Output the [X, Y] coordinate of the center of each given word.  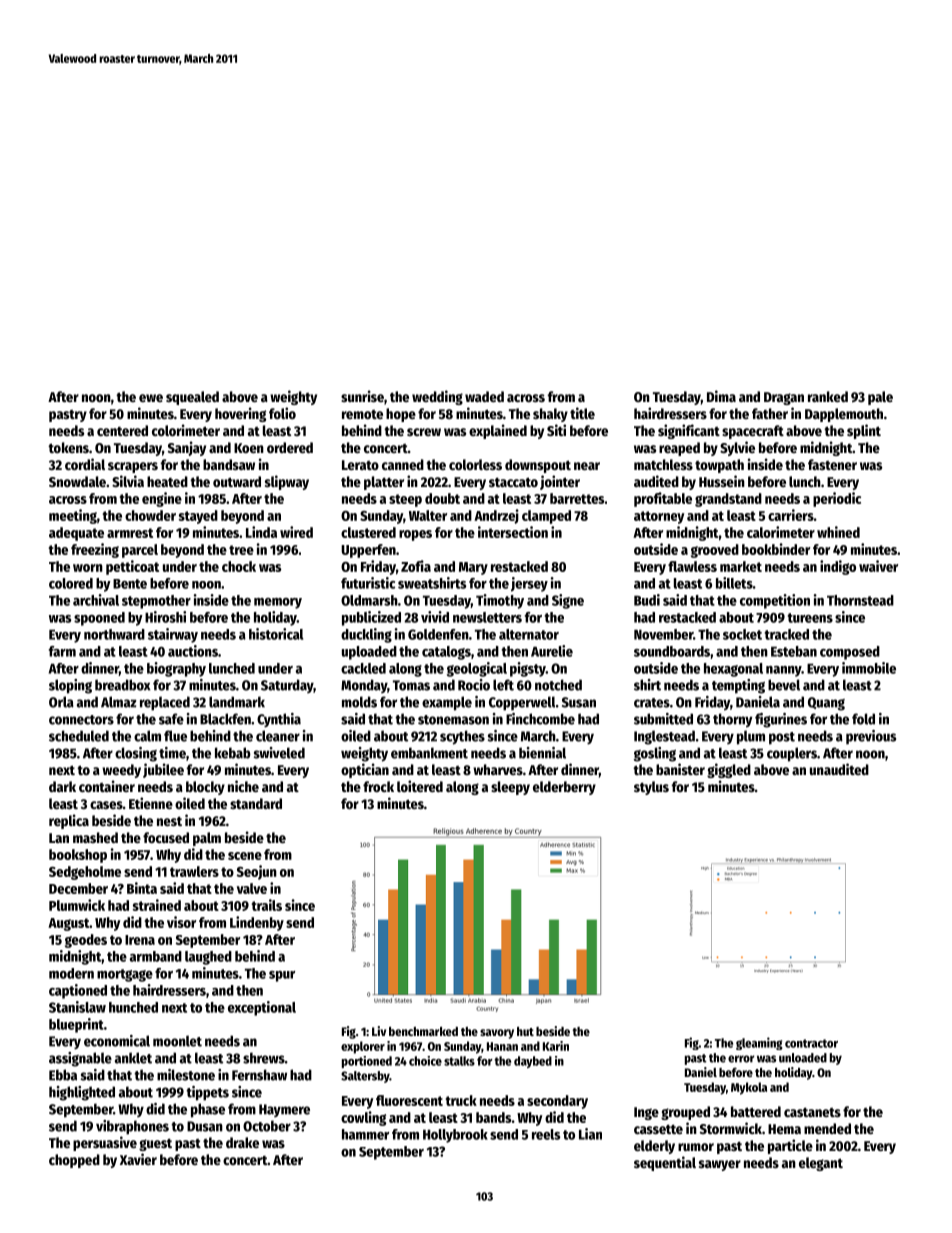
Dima [721, 396]
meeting [73, 516]
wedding [437, 397]
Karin [556, 1046]
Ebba [63, 1075]
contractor [811, 1043]
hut [525, 1031]
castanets [812, 1112]
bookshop [78, 856]
